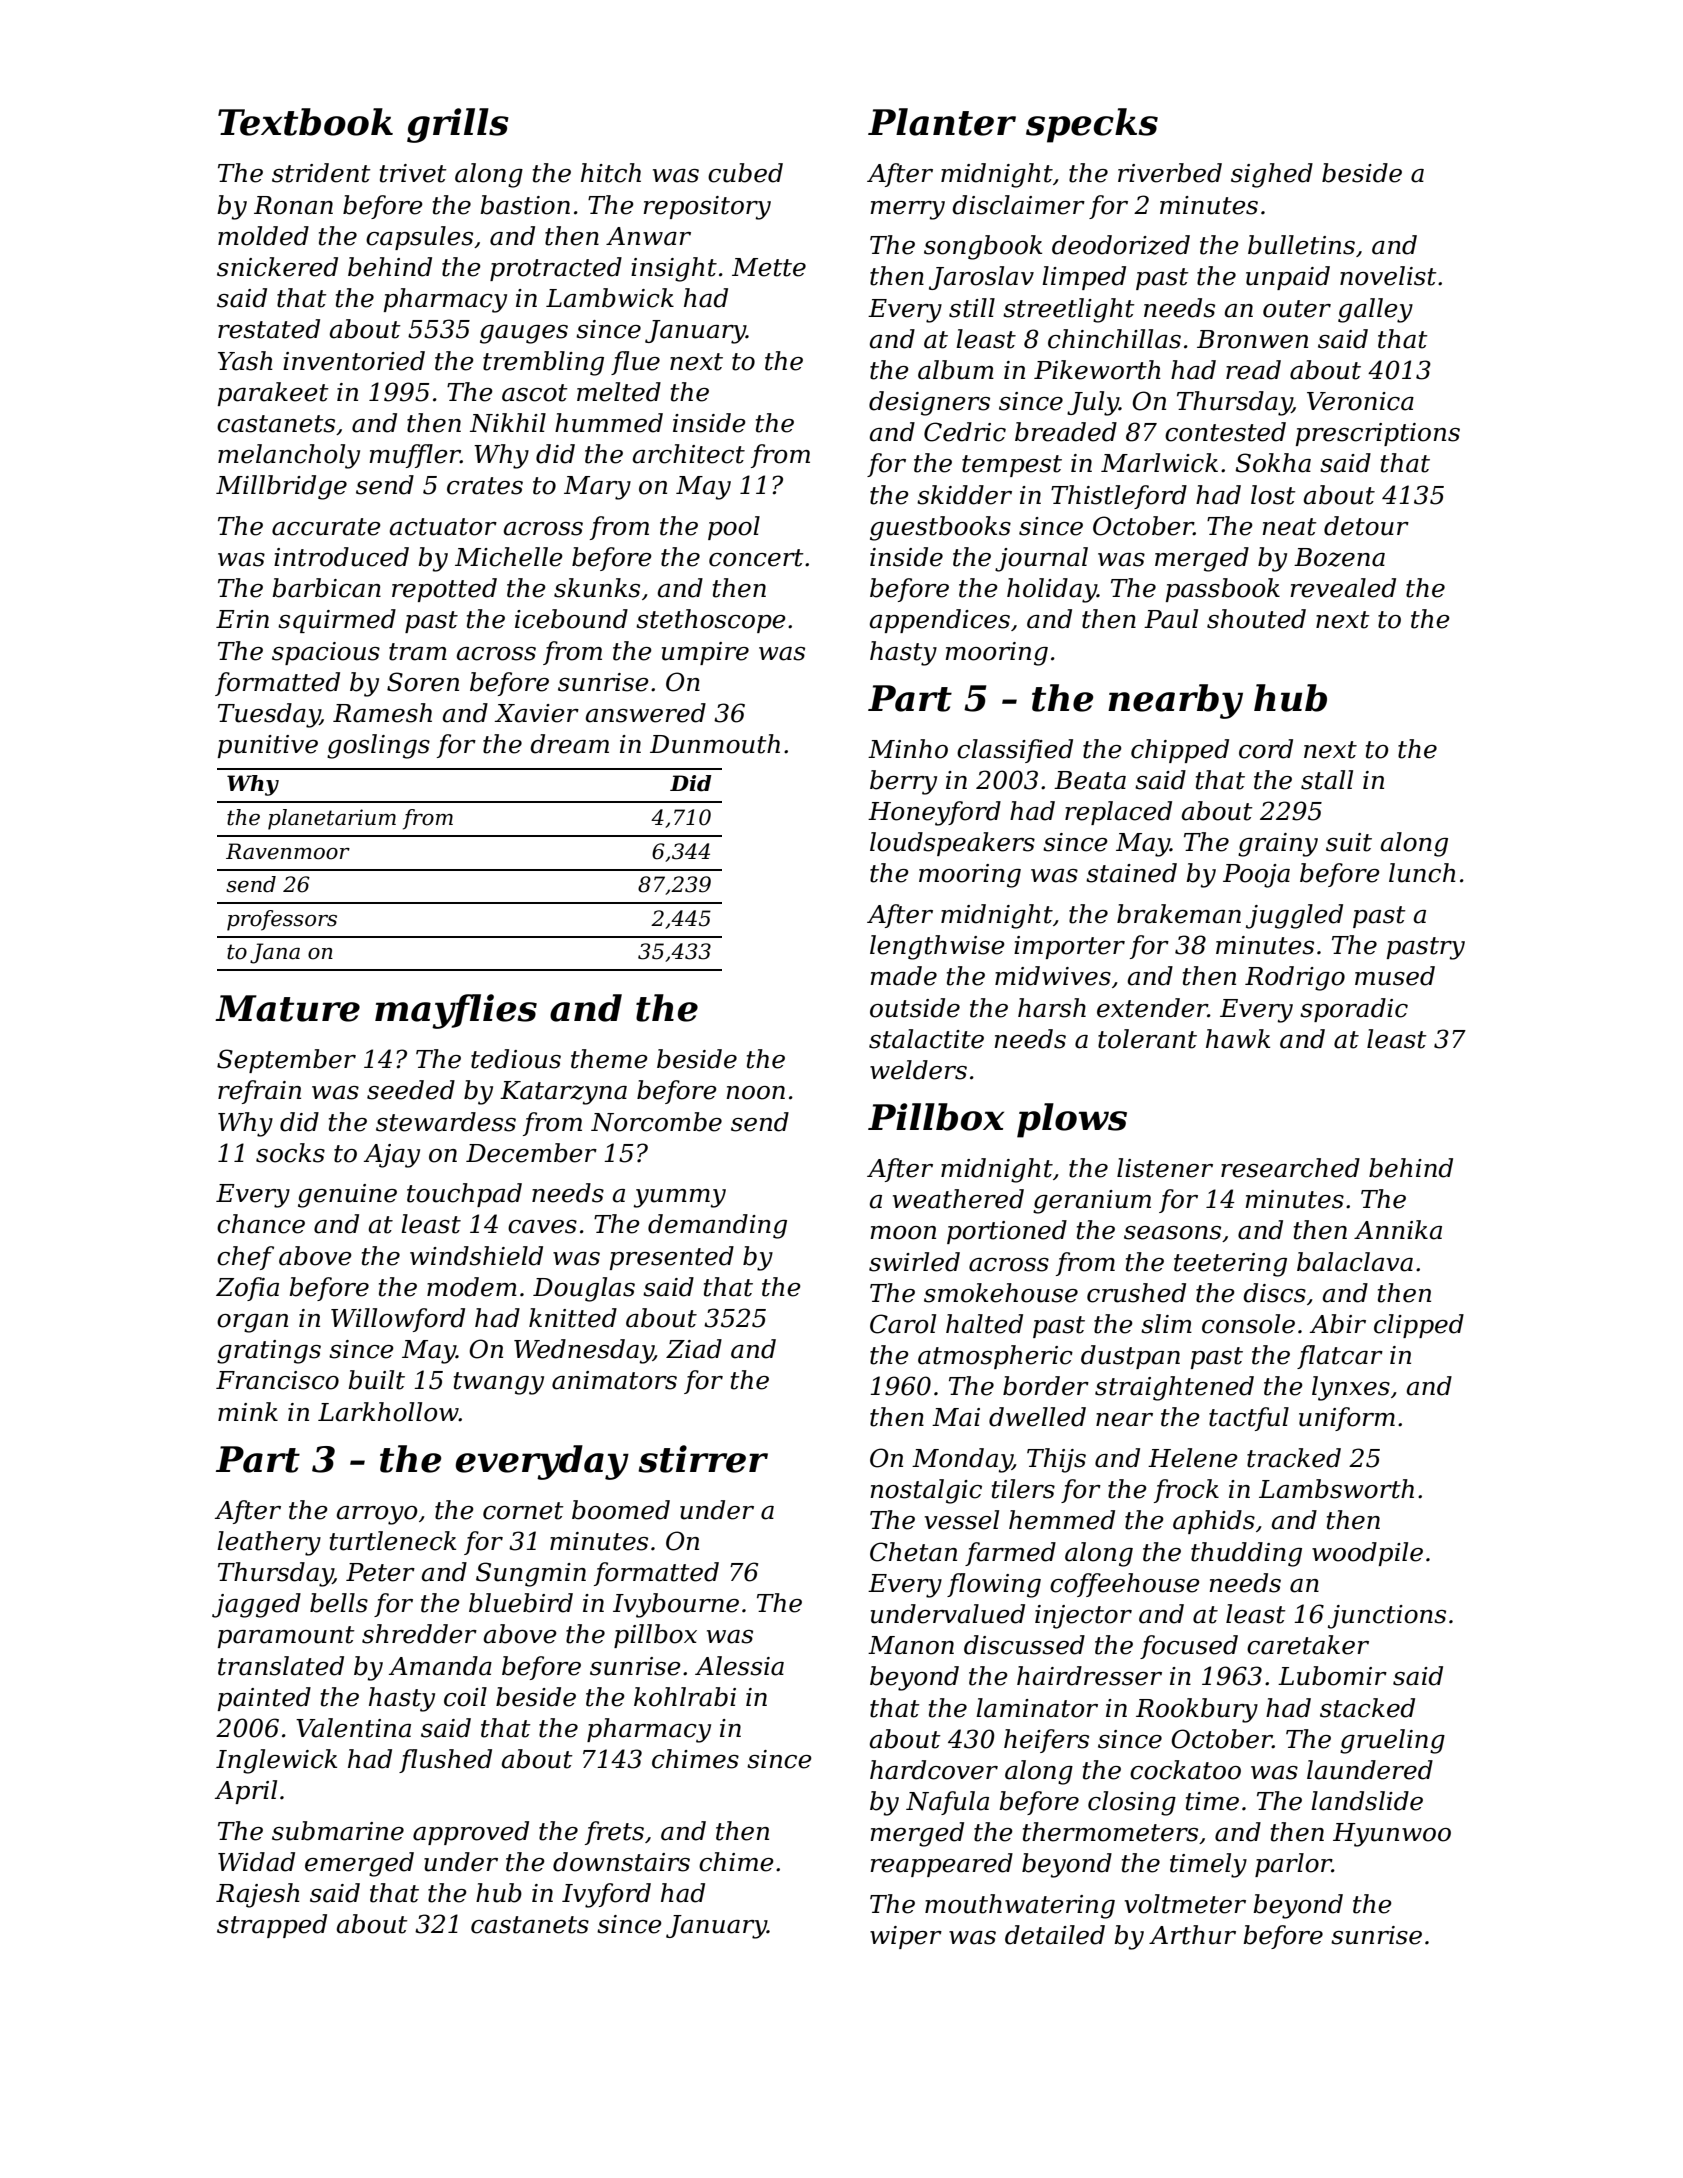  Describe the element at coordinates (289, 456) in the document. I see `melancholy` at that location.
